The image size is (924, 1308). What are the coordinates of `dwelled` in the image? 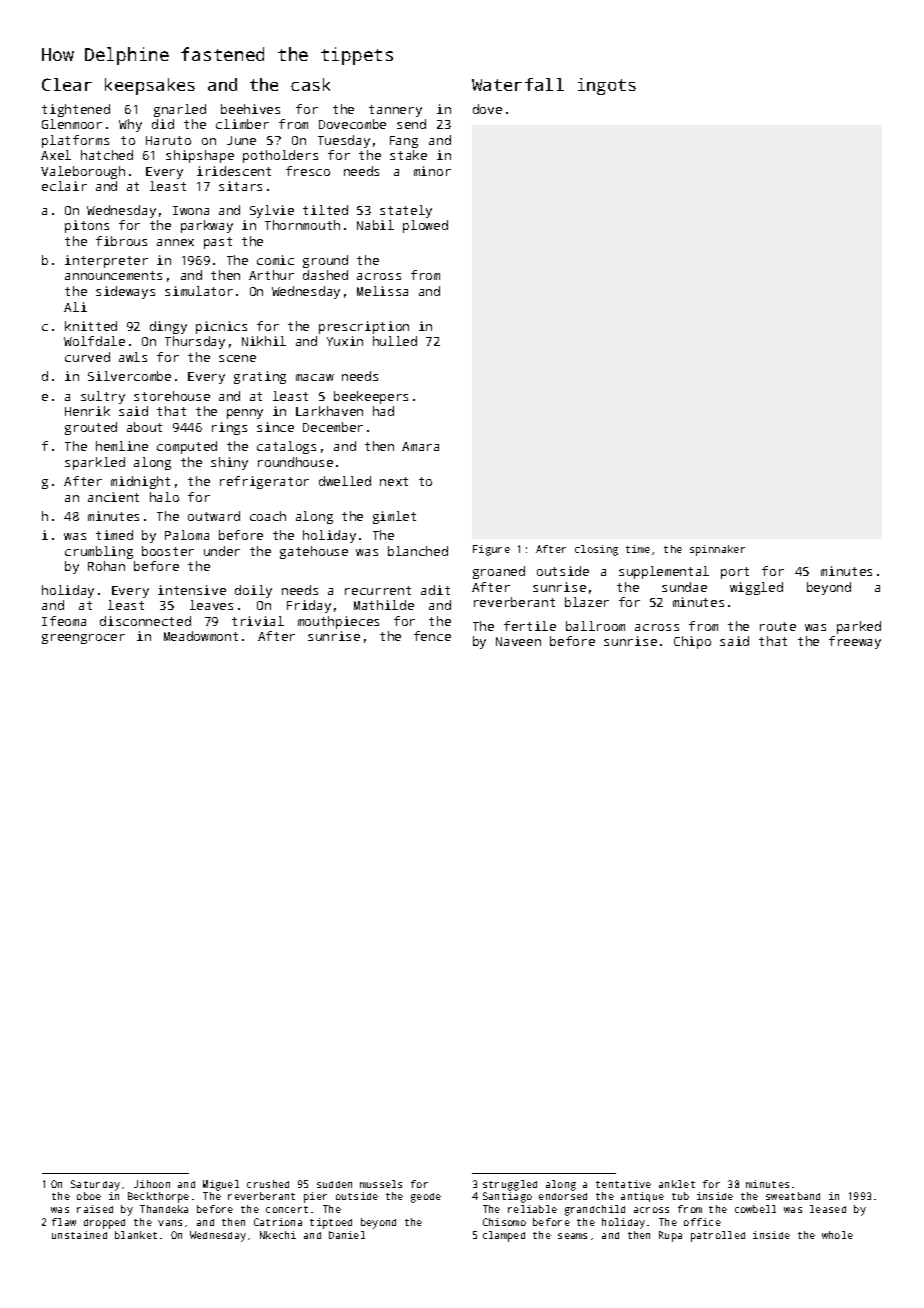 It's located at (345, 481).
